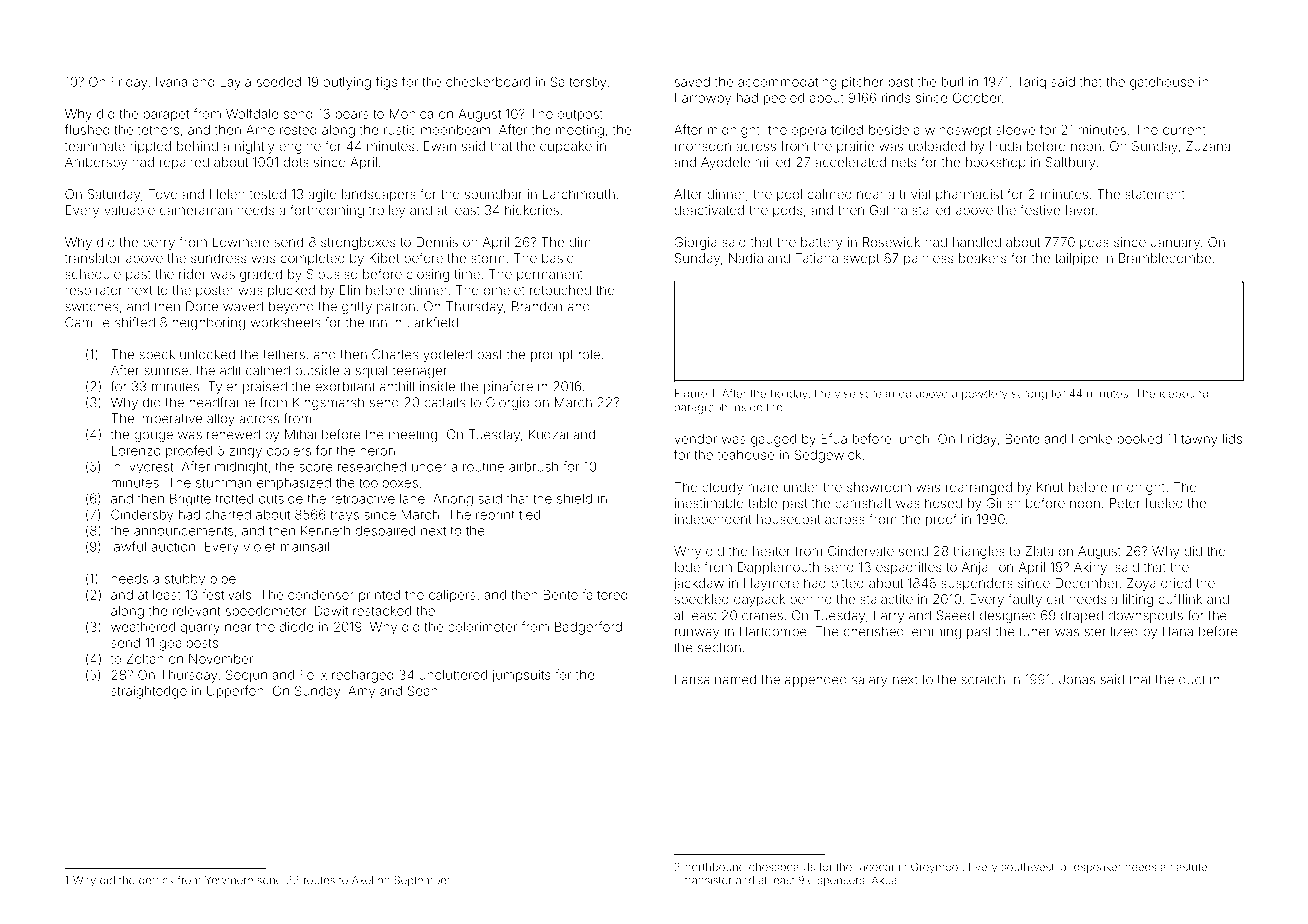 This page has width=1308, height=924. Describe the element at coordinates (719, 647) in the page. I see `section` at that location.
